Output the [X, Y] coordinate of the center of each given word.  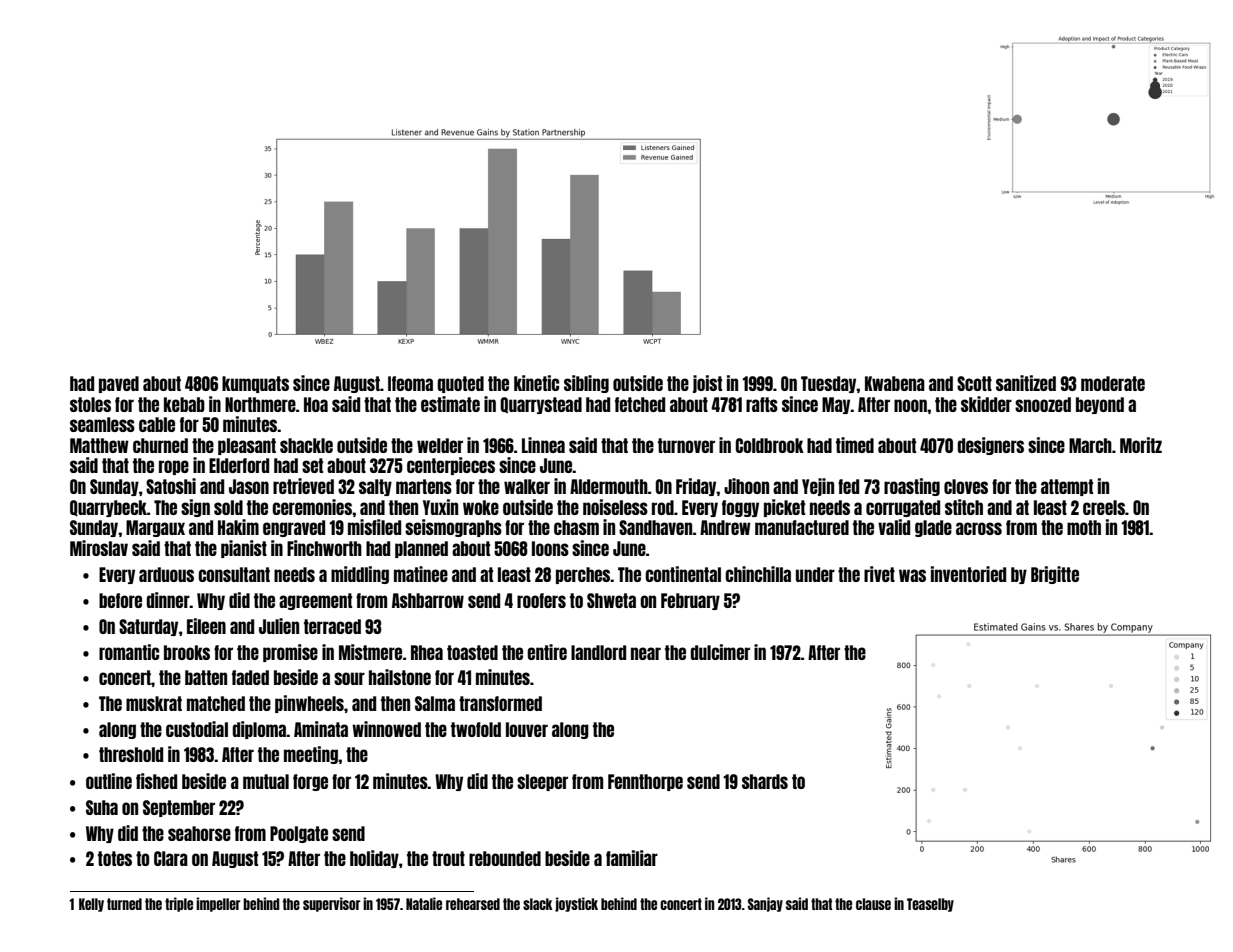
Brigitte [1055, 575]
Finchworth [324, 548]
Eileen [206, 626]
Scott [974, 383]
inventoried [968, 574]
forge [310, 782]
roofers [541, 600]
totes [115, 858]
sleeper [542, 782]
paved [119, 384]
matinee [421, 574]
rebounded [505, 858]
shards [765, 781]
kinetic [536, 383]
